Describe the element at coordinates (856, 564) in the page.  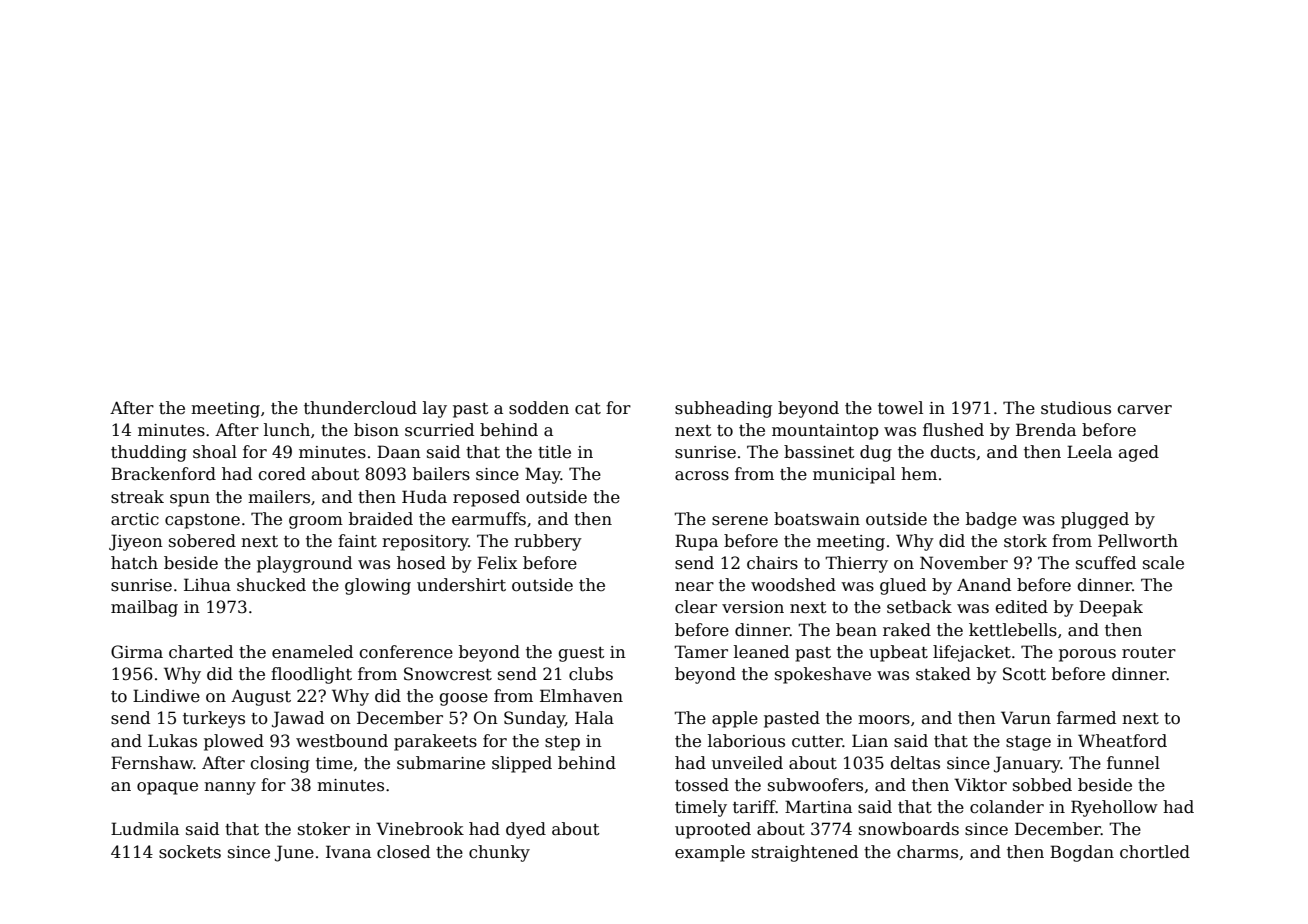
I see `Thierry` at that location.
